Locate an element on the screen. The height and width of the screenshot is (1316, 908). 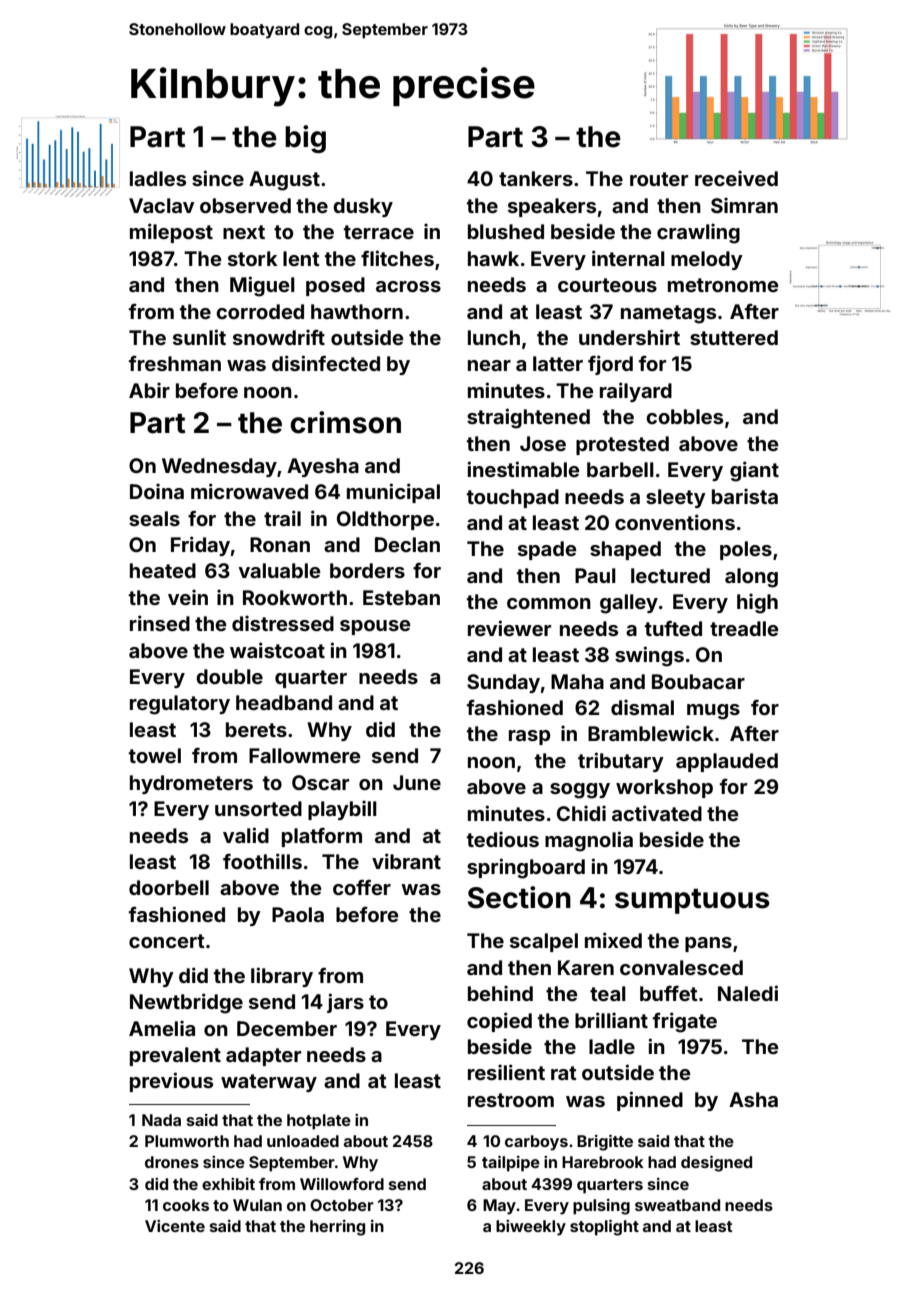
Vicente is located at coordinates (175, 1226).
